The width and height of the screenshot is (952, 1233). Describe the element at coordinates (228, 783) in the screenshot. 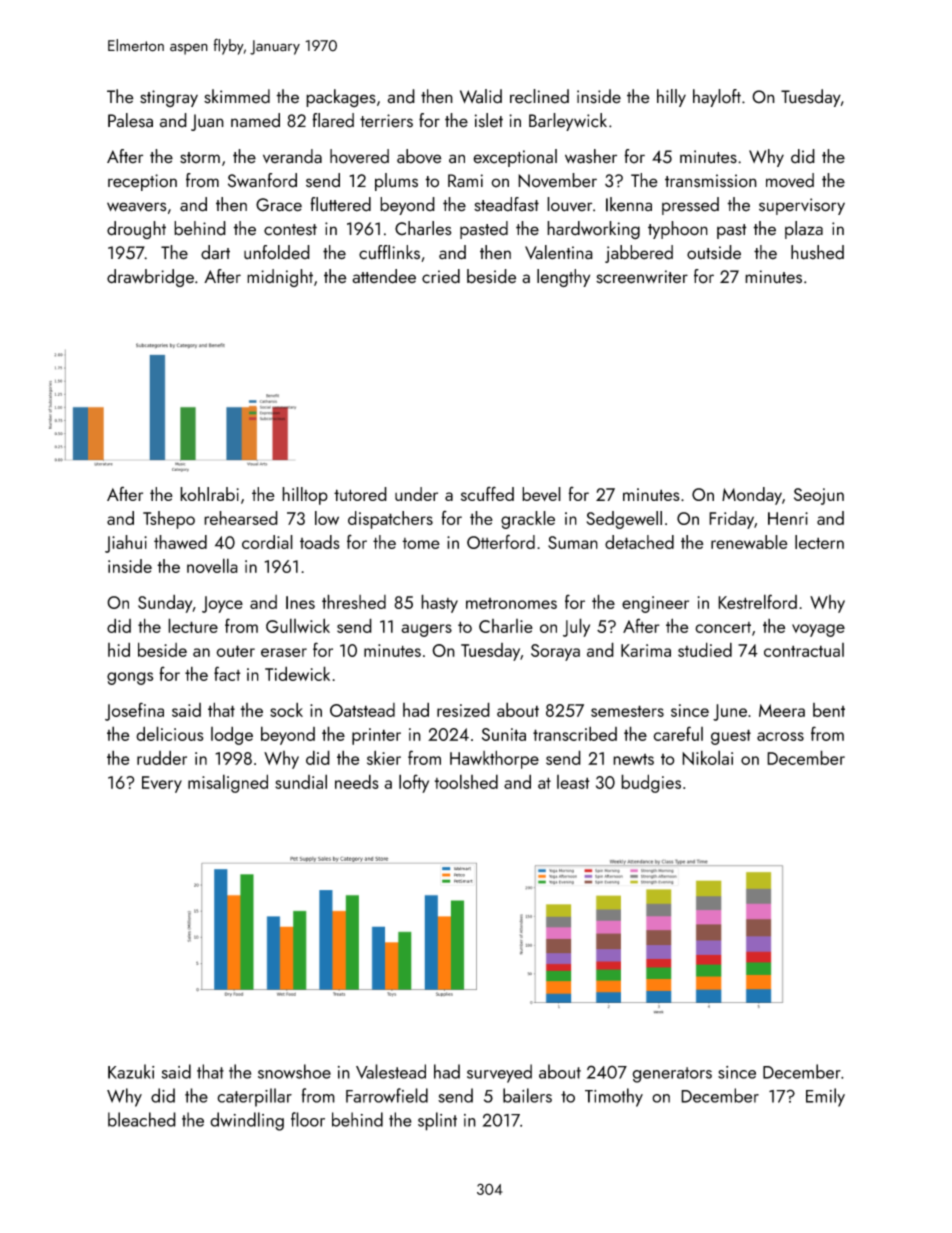

I see `misaligned` at that location.
